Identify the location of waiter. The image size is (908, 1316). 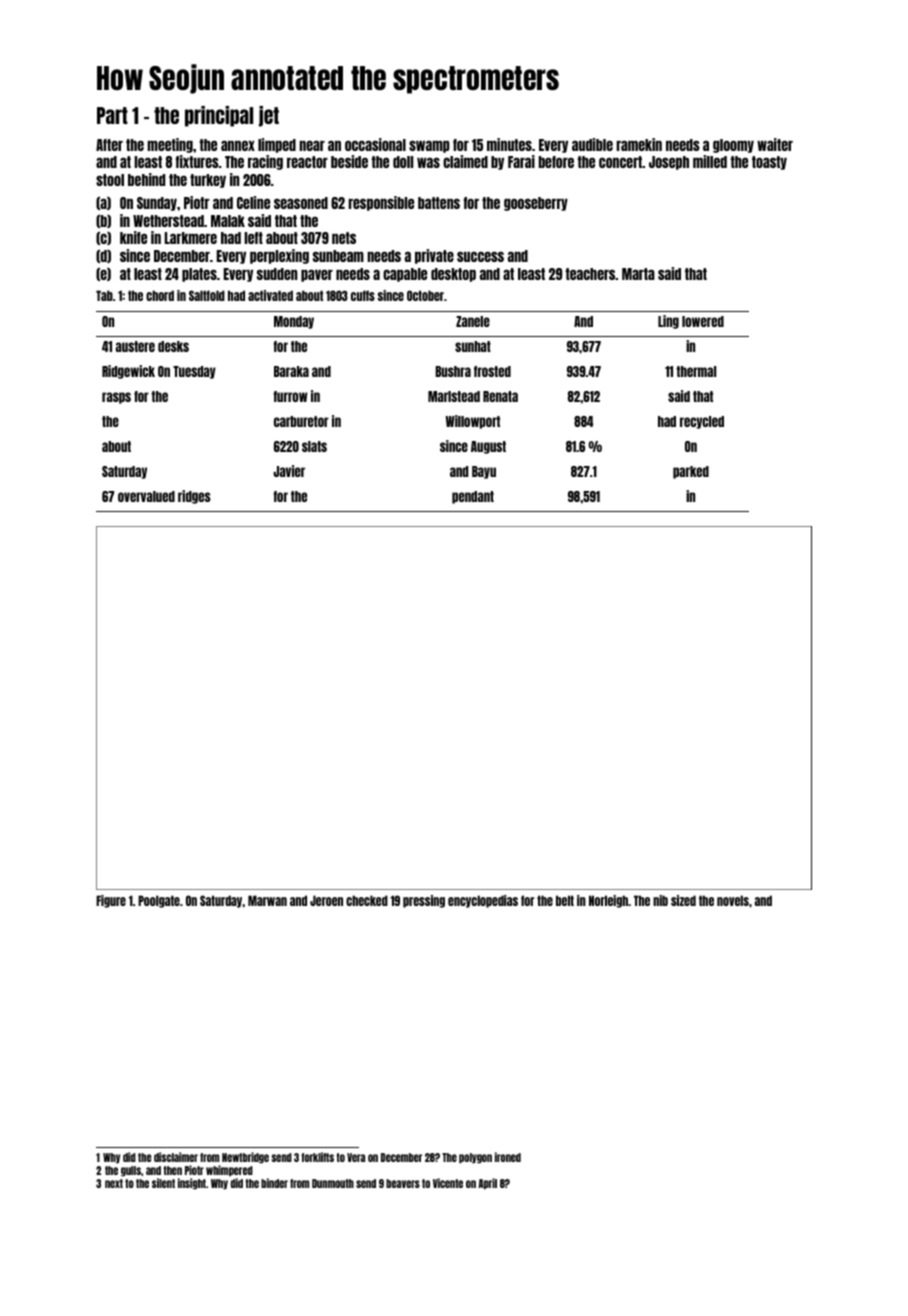
(775, 144).
